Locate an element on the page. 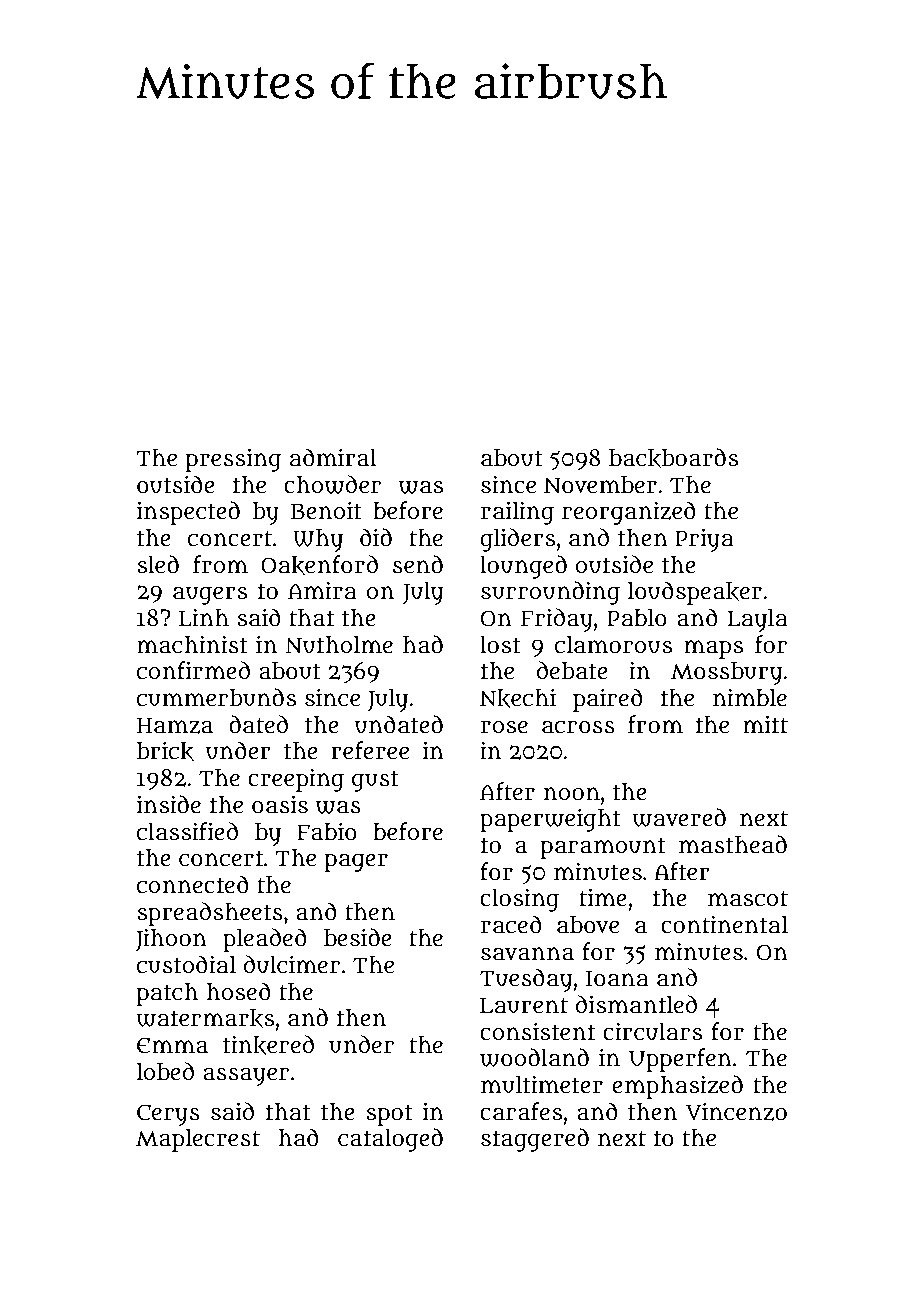 Image resolution: width=924 pixels, height=1311 pixels. Mossbury is located at coordinates (727, 673).
